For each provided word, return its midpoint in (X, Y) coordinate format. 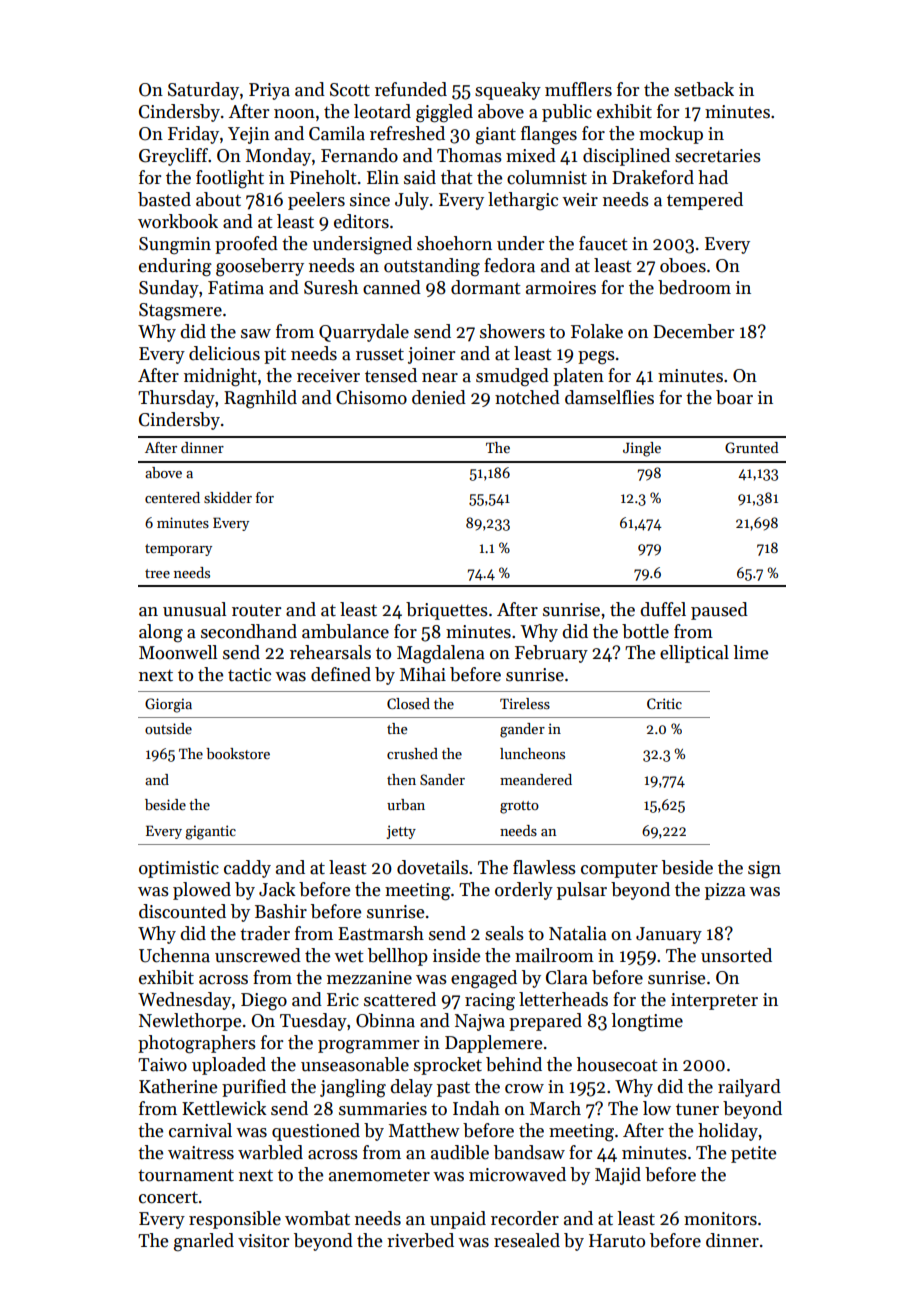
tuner (697, 1109)
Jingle (642, 449)
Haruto (617, 1241)
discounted (182, 911)
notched (527, 397)
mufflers (578, 89)
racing (490, 1002)
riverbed (420, 1240)
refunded (411, 89)
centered (172, 497)
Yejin (249, 135)
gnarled (204, 1242)
